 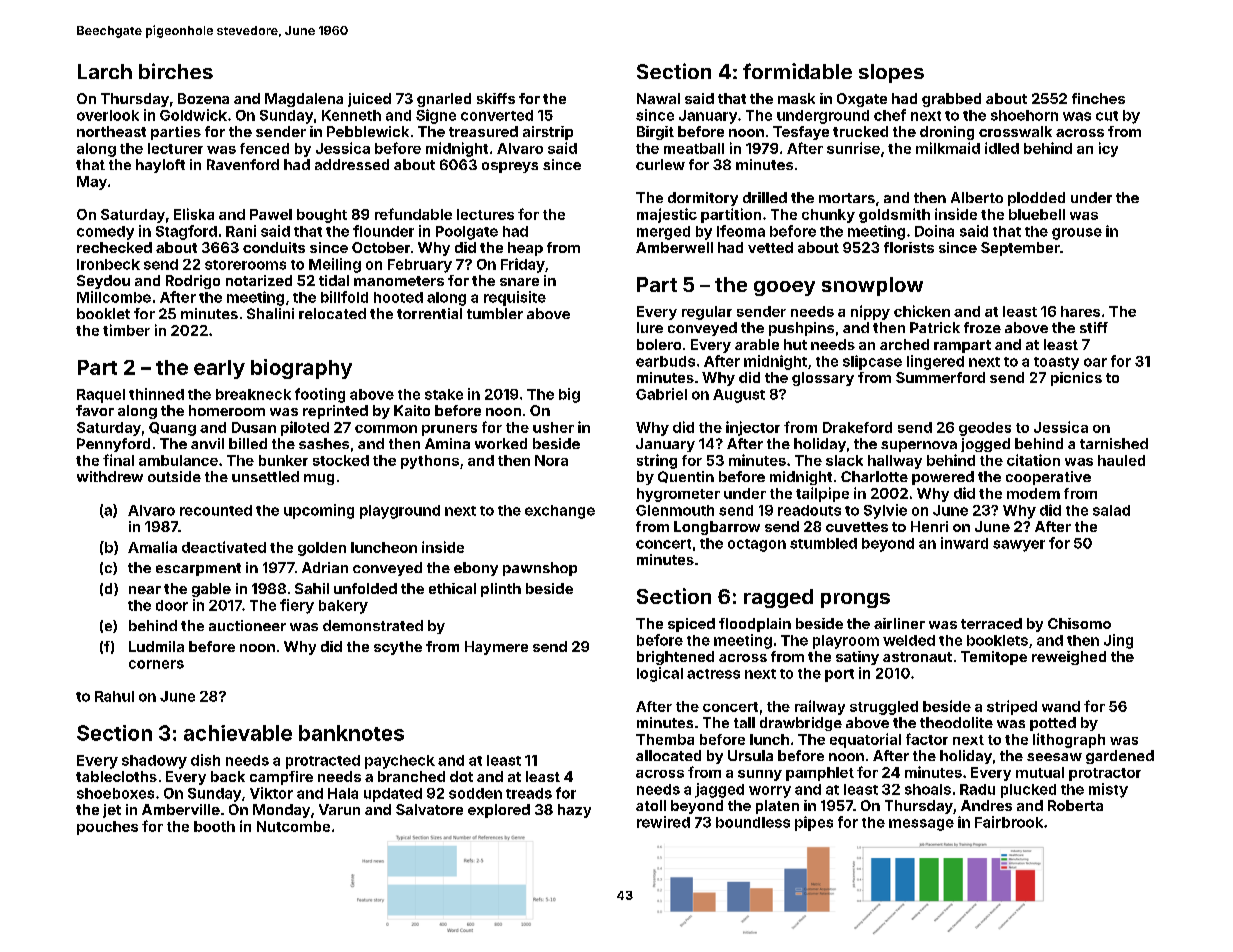 What do you see at coordinates (126, 330) in the screenshot?
I see `timber` at bounding box center [126, 330].
